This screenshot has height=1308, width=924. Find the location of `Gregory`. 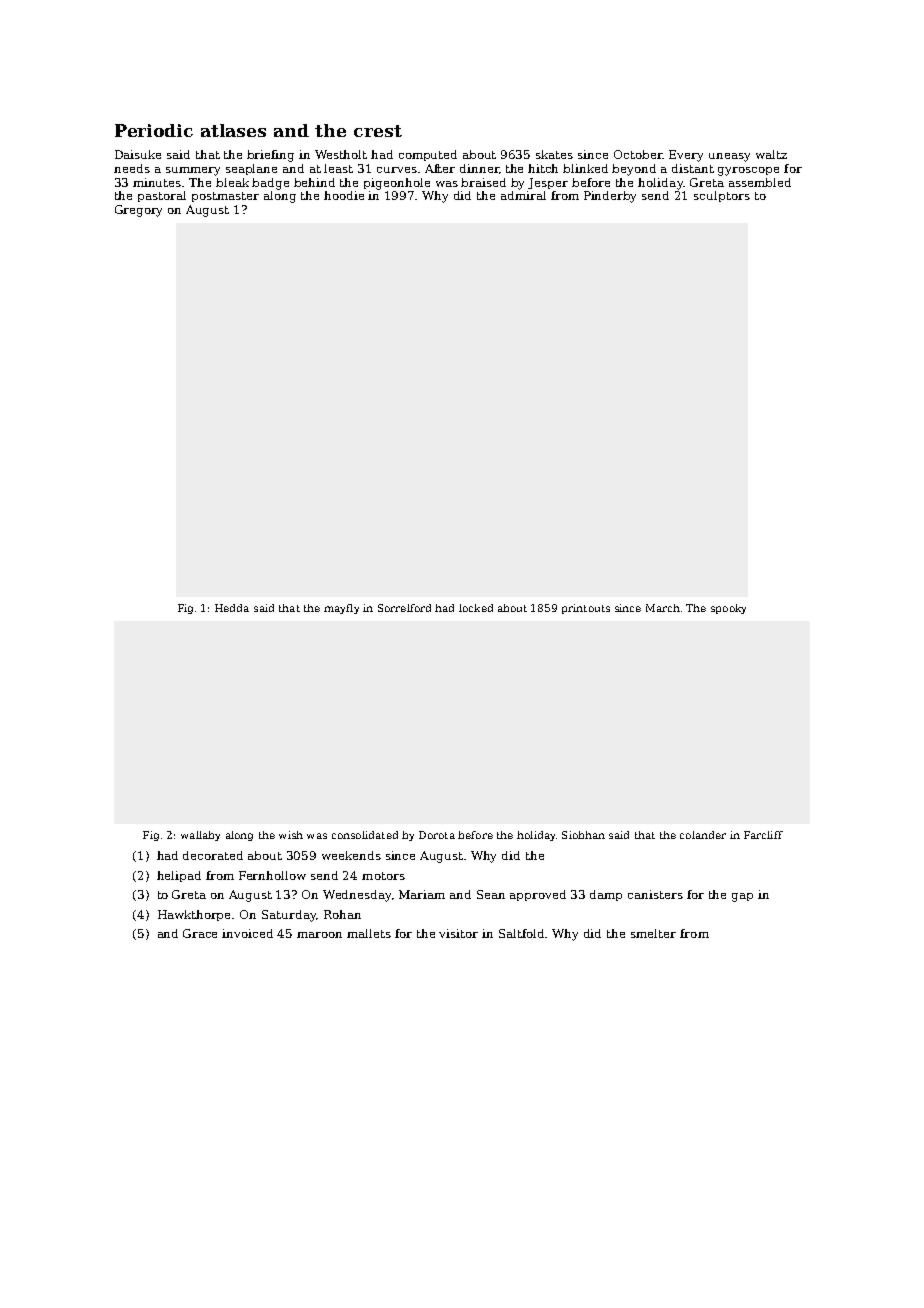

Gregory is located at coordinates (138, 211).
